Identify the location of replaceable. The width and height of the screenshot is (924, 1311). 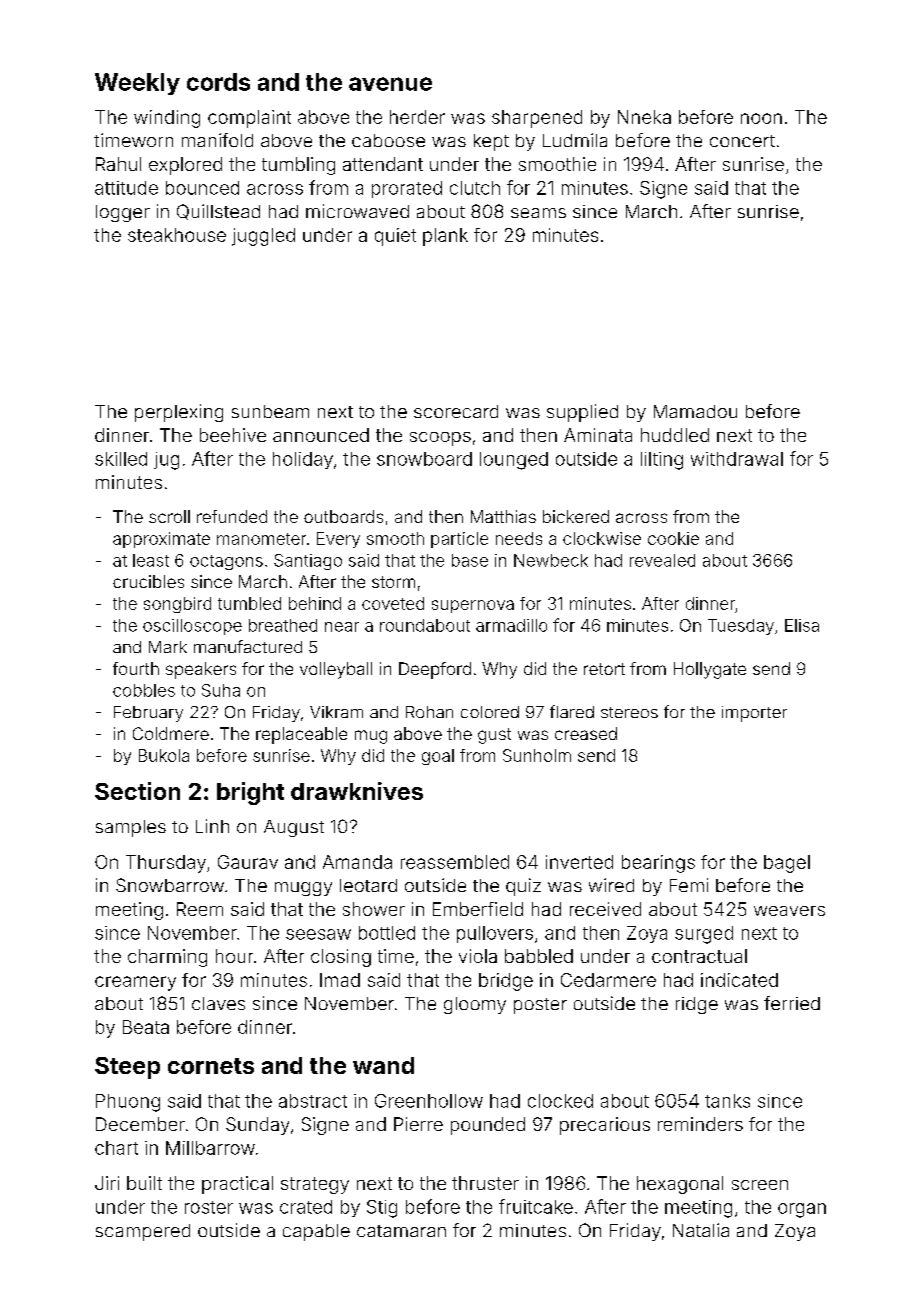
(301, 735).
